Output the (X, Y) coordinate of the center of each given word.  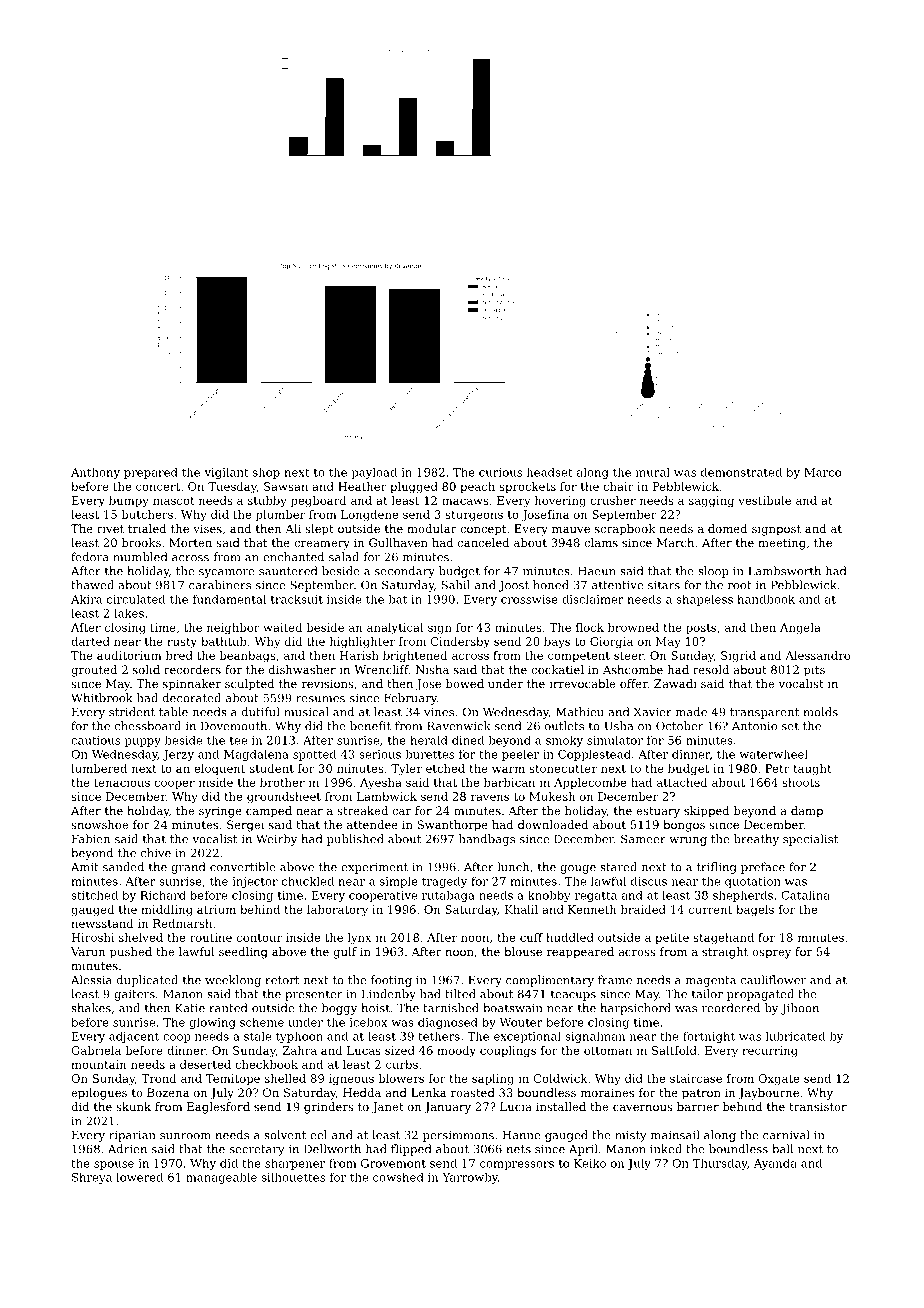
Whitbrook (102, 698)
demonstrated (741, 472)
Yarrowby (470, 1178)
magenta (711, 981)
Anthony (95, 473)
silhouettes (293, 1177)
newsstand (102, 923)
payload (374, 473)
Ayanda (775, 1164)
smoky (564, 741)
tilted (460, 994)
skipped (706, 812)
